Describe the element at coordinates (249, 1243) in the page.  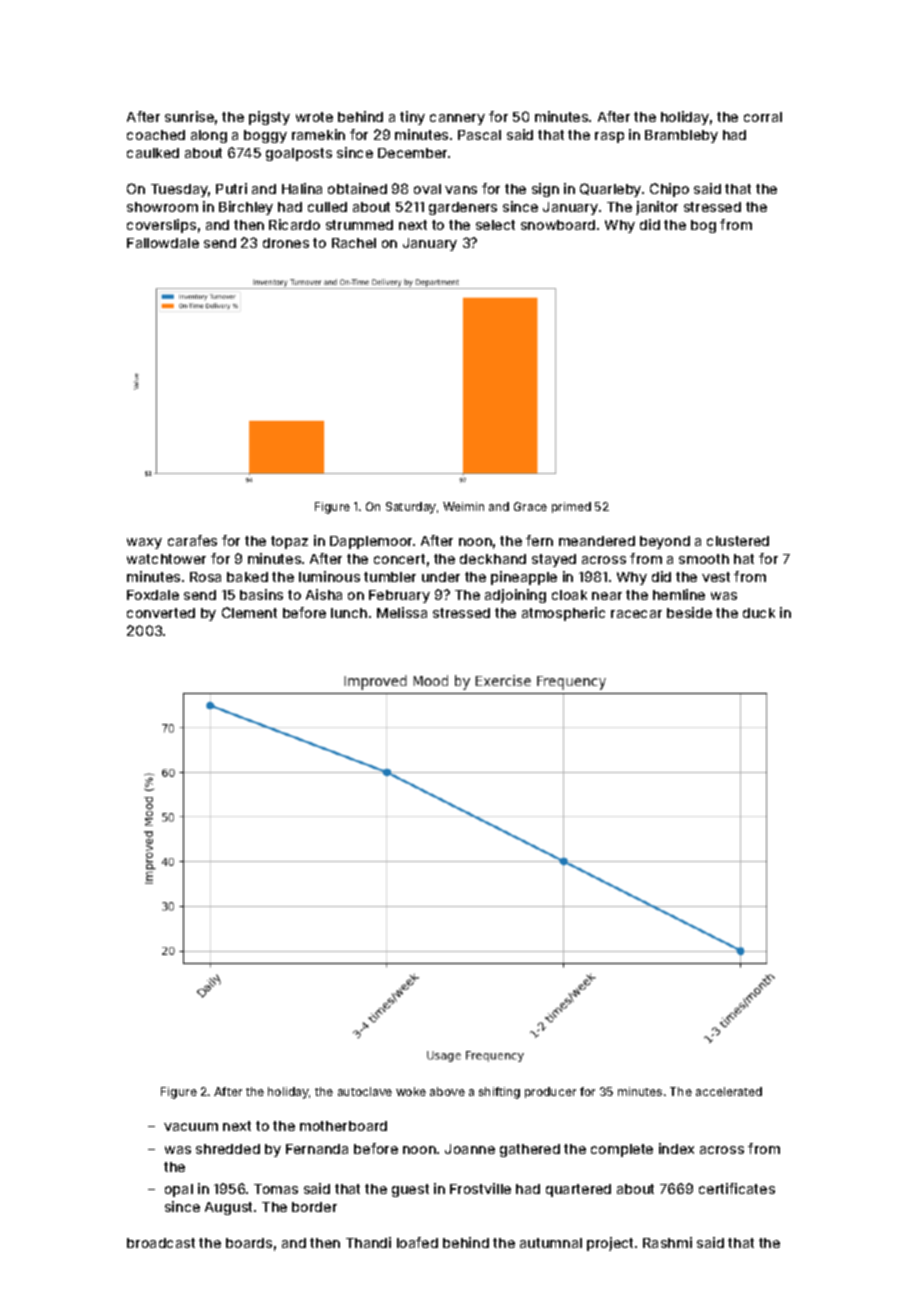
I see `boards` at that location.
